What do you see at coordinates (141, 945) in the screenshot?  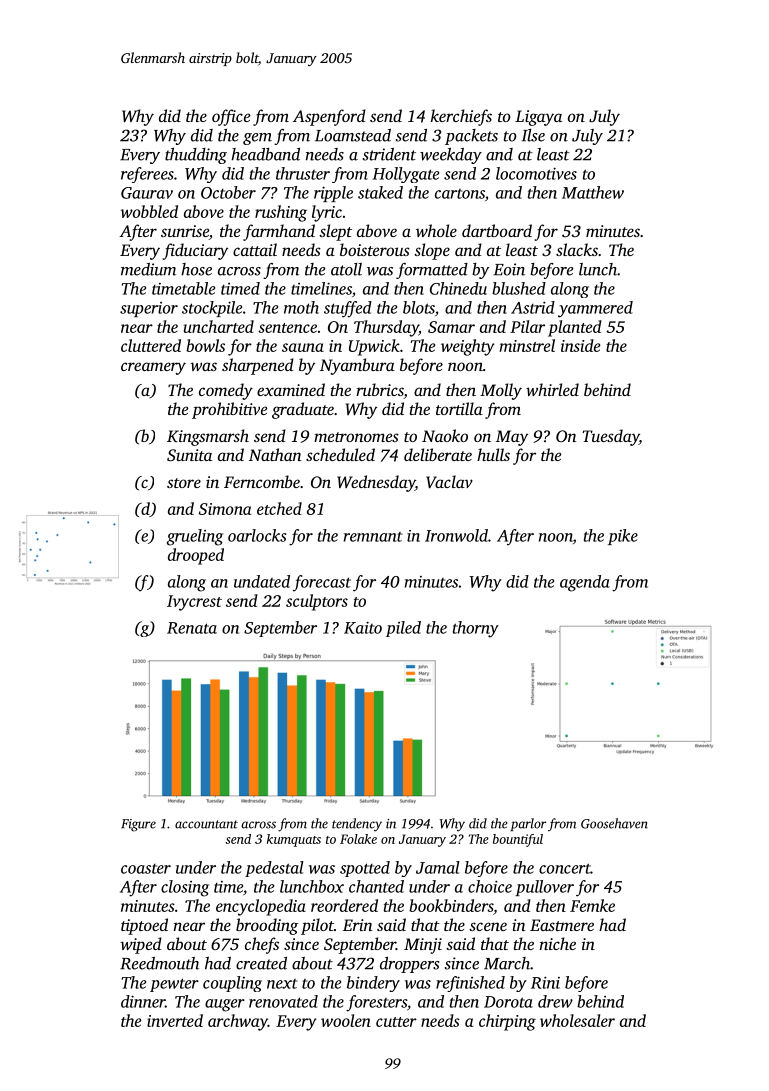 I see `wiped` at bounding box center [141, 945].
